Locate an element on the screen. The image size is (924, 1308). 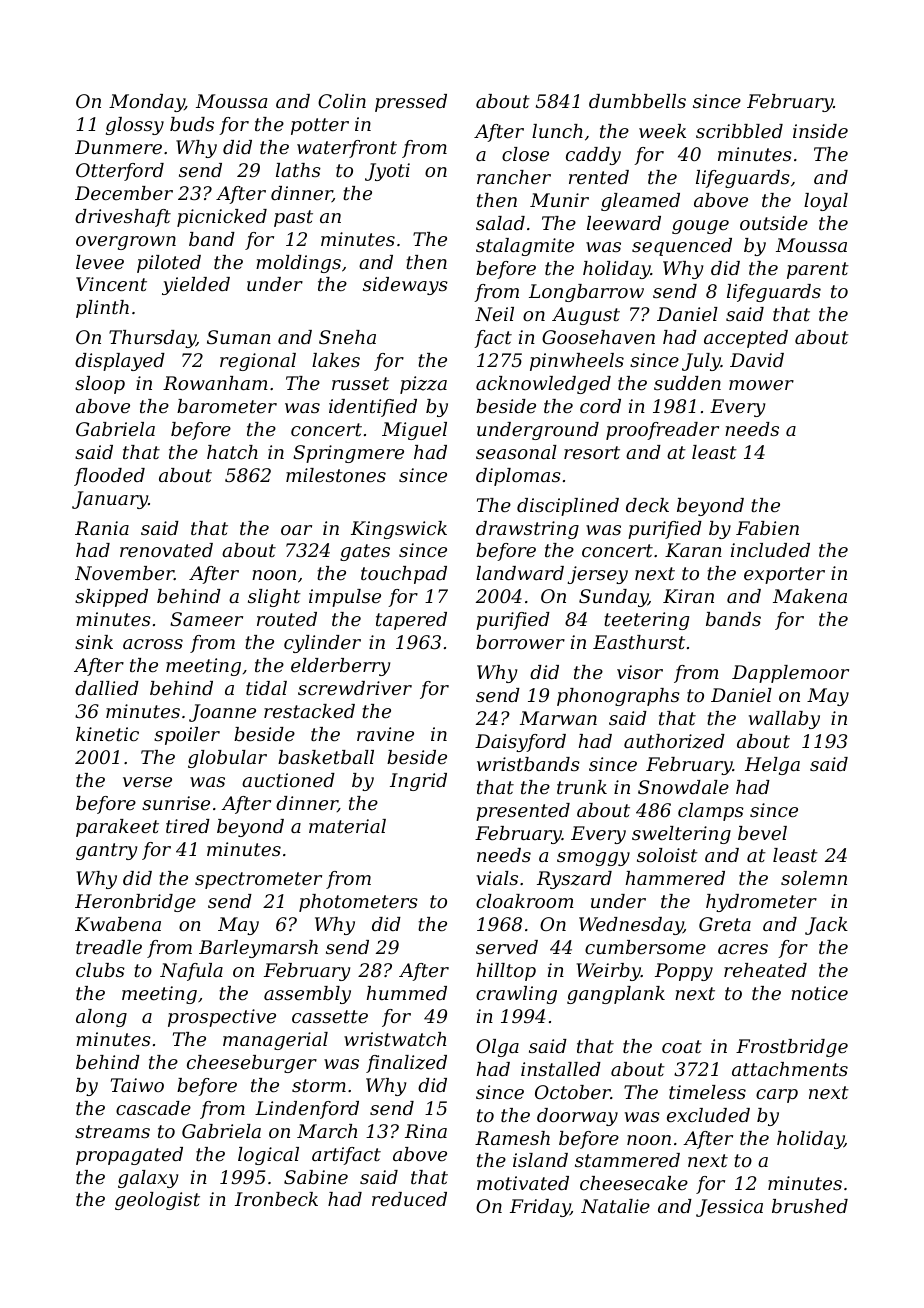
Jyoti is located at coordinates (387, 172).
